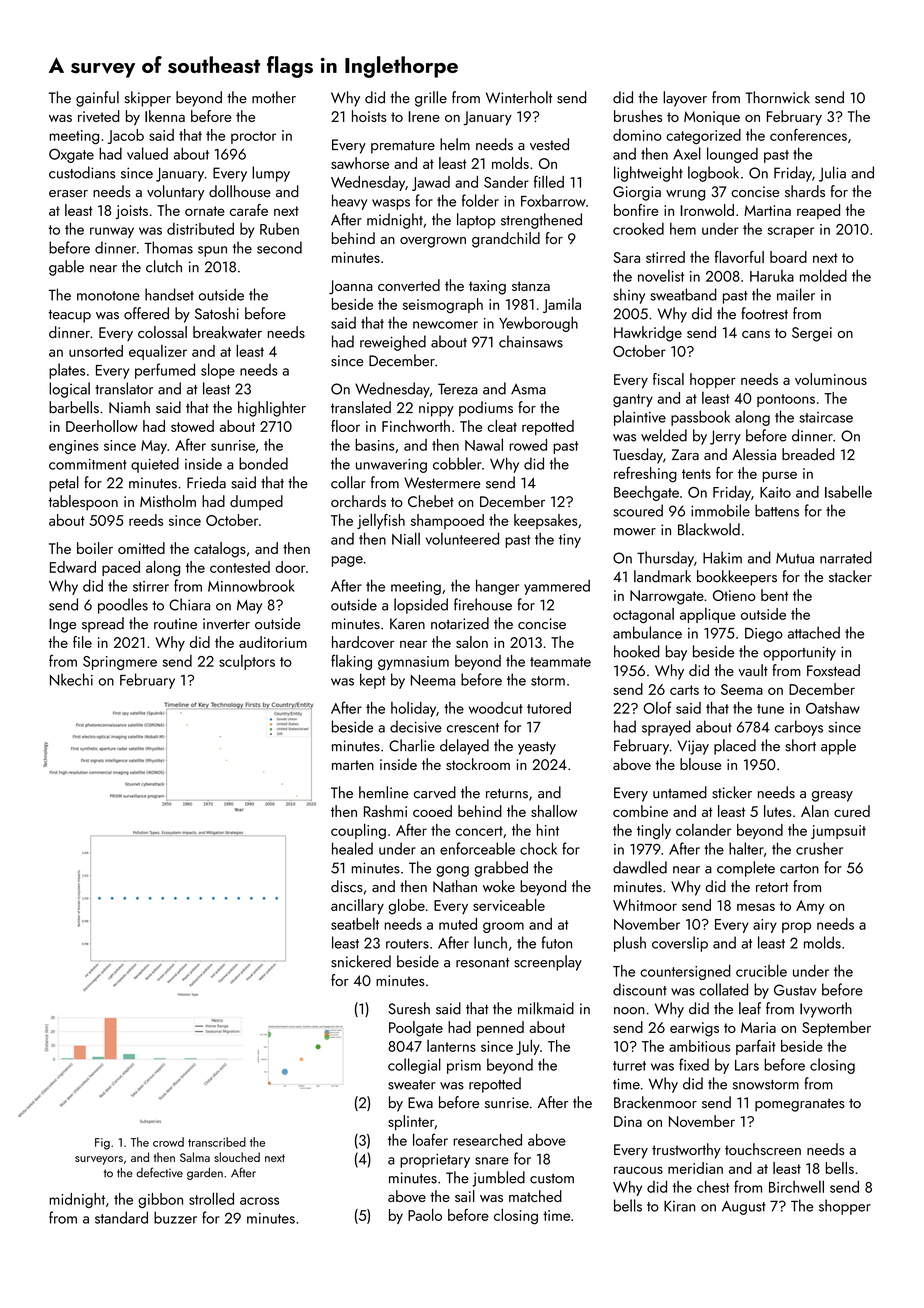 The image size is (924, 1308). Describe the element at coordinates (480, 200) in the screenshot. I see `folder` at that location.
